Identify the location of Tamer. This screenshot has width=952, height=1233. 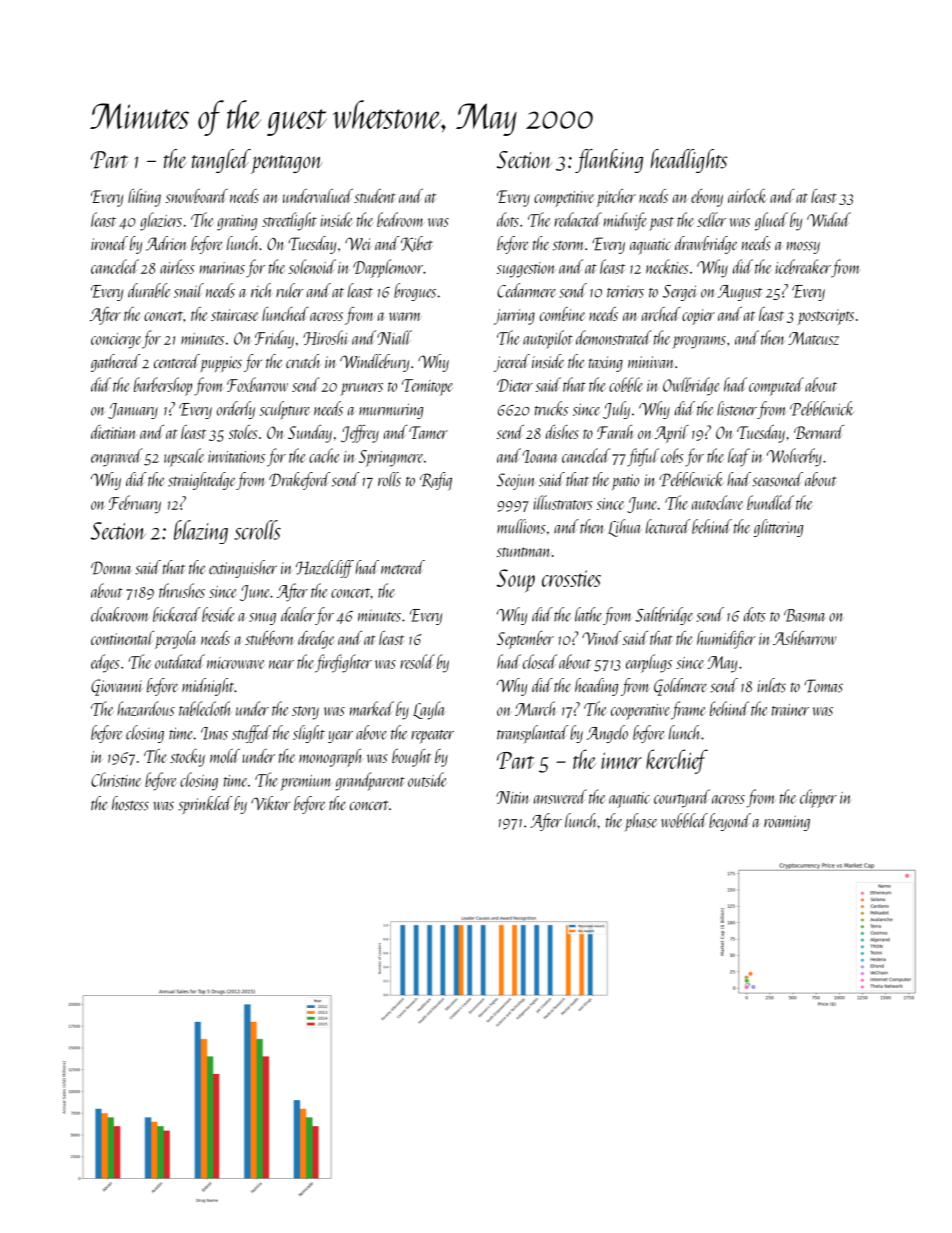
(428, 432).
